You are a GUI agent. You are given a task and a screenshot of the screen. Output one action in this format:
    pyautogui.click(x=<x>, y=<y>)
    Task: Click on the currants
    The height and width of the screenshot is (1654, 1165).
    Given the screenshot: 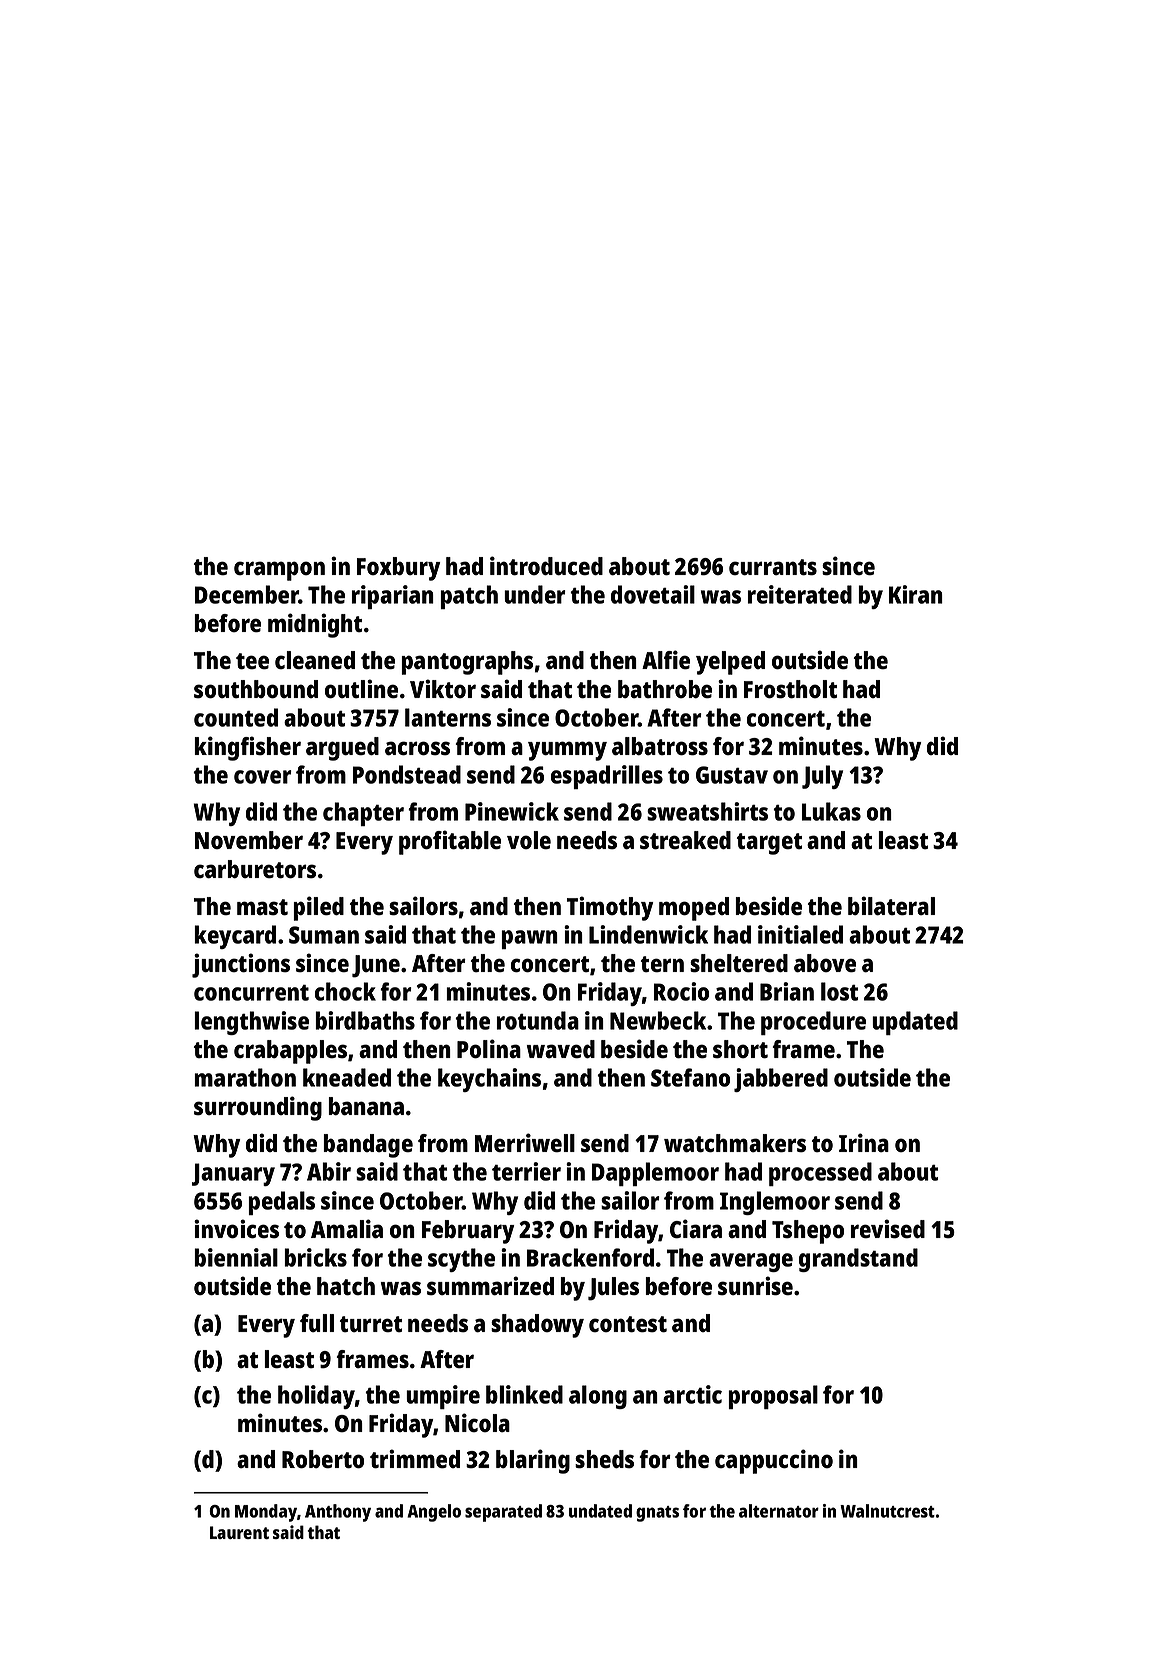 What is the action you would take?
    pyautogui.click(x=773, y=567)
